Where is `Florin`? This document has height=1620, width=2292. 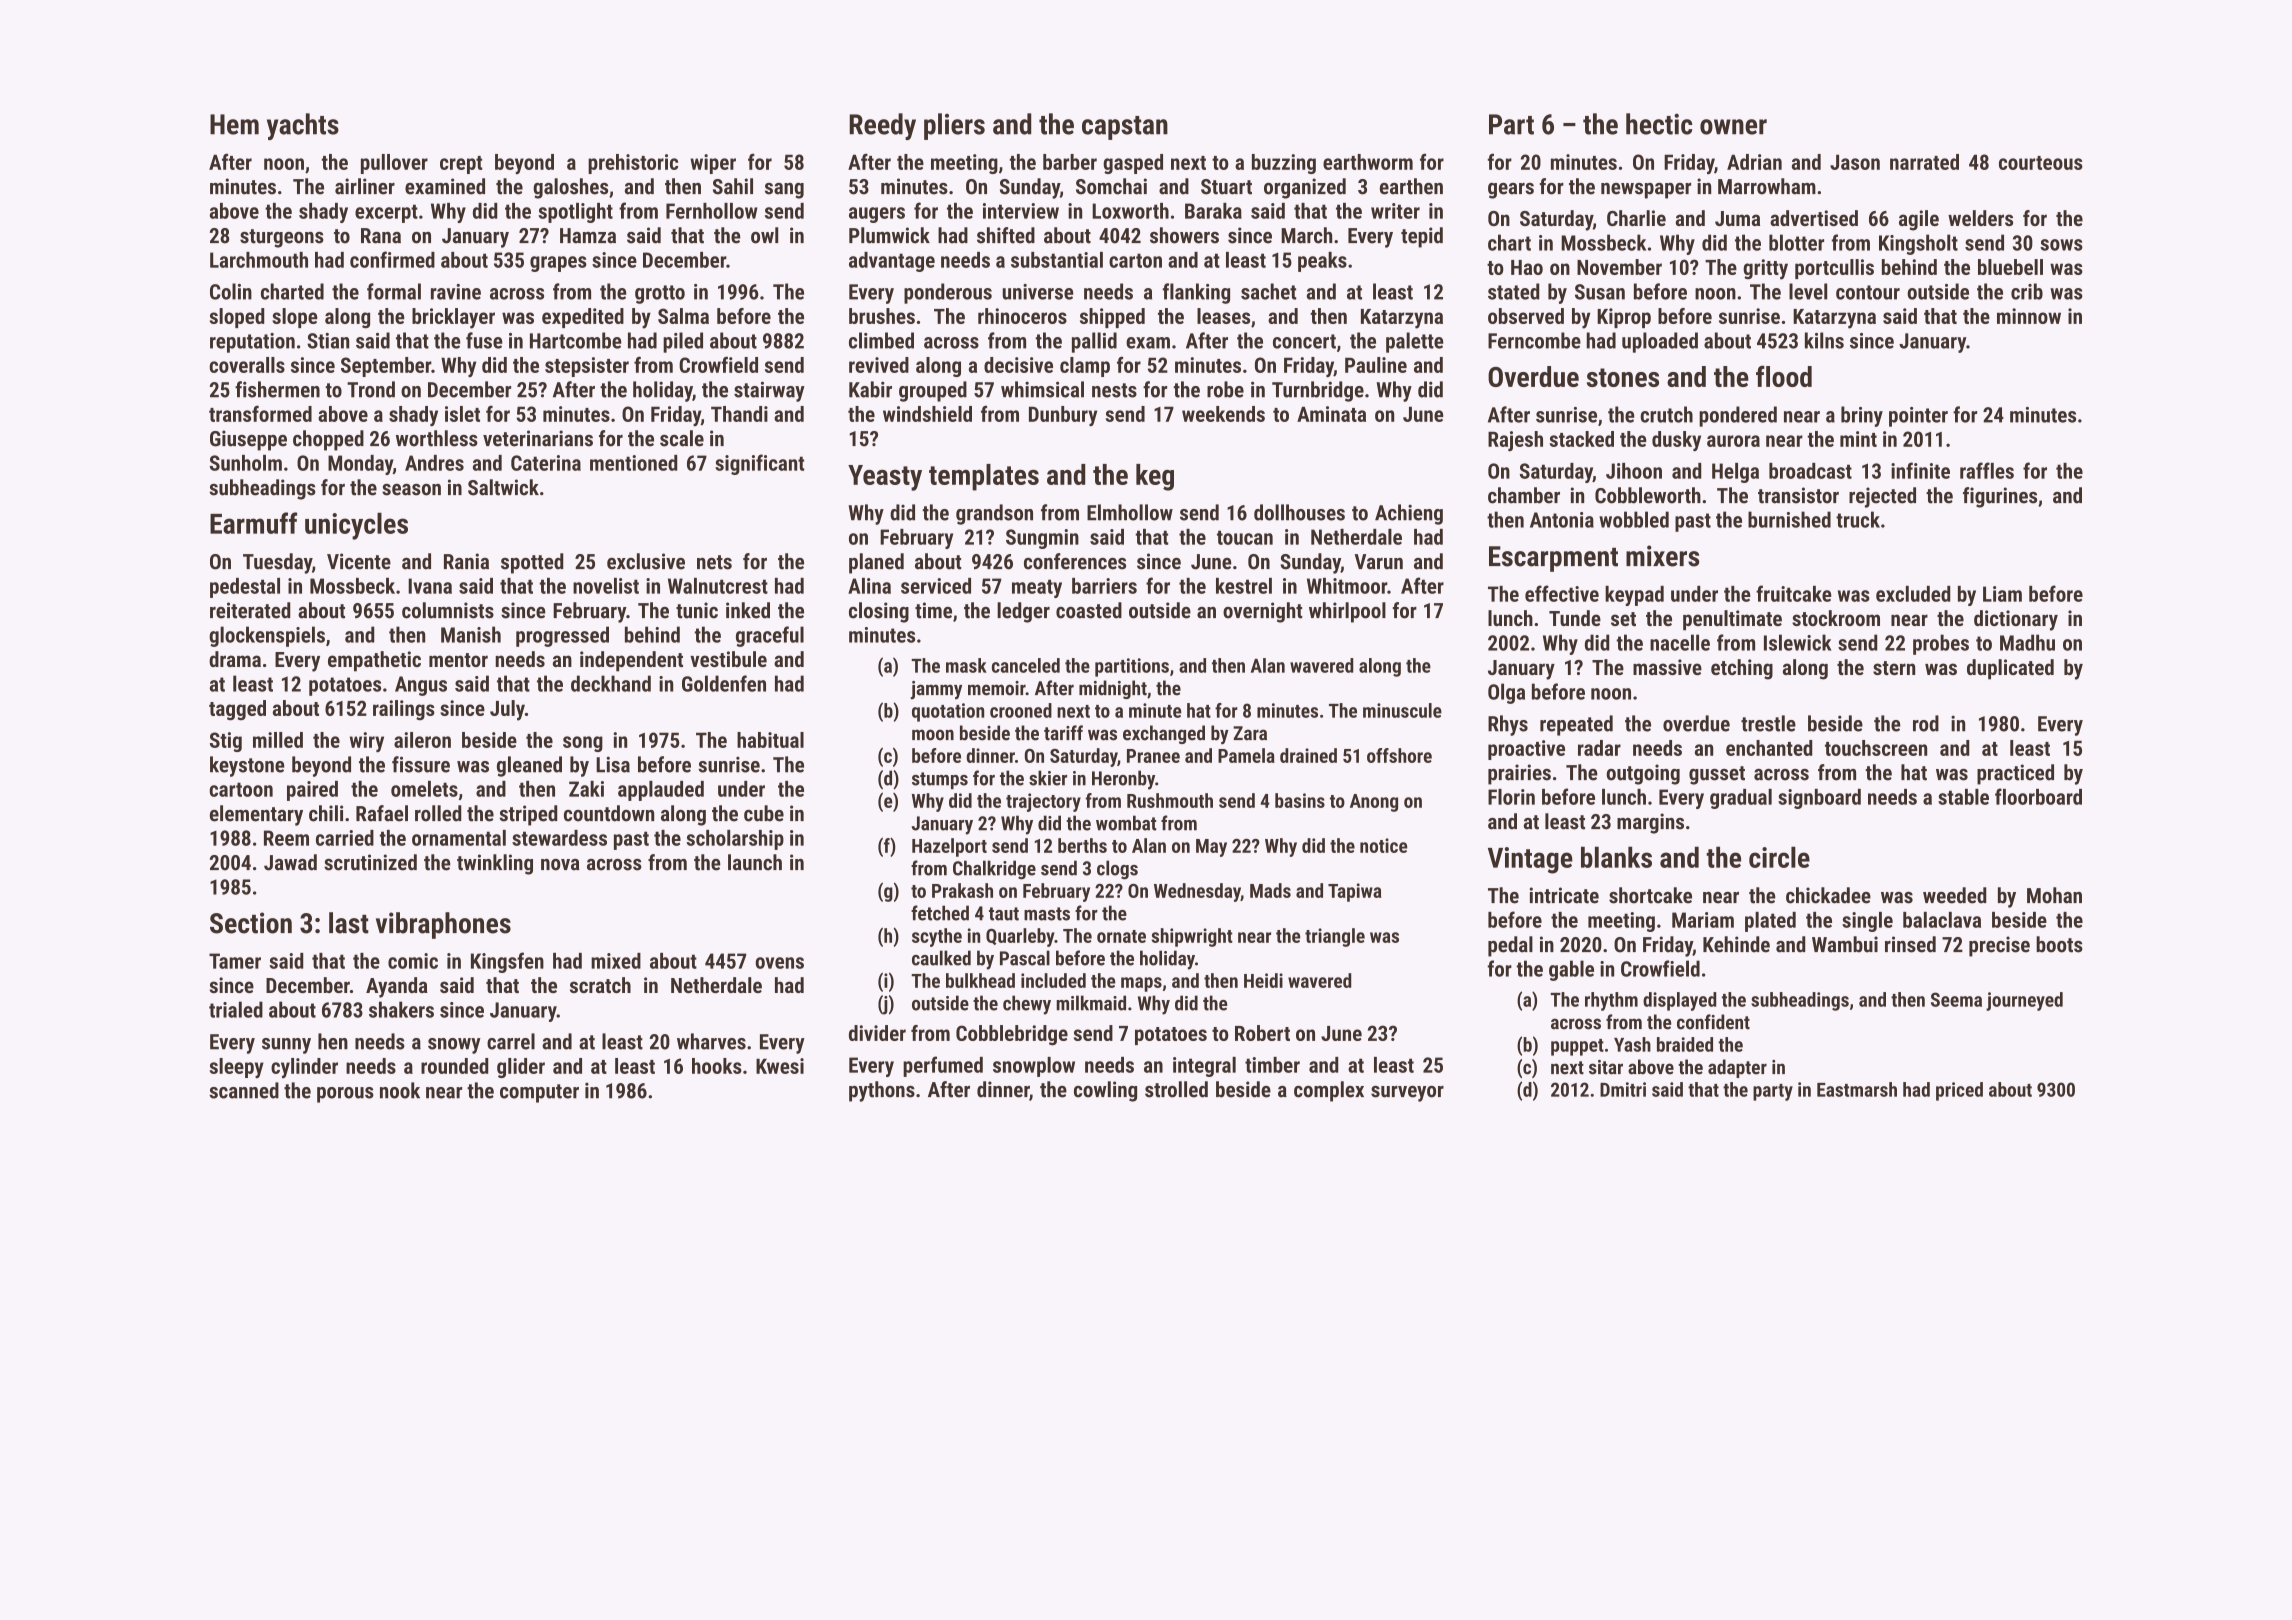
Florin is located at coordinates (1511, 797).
